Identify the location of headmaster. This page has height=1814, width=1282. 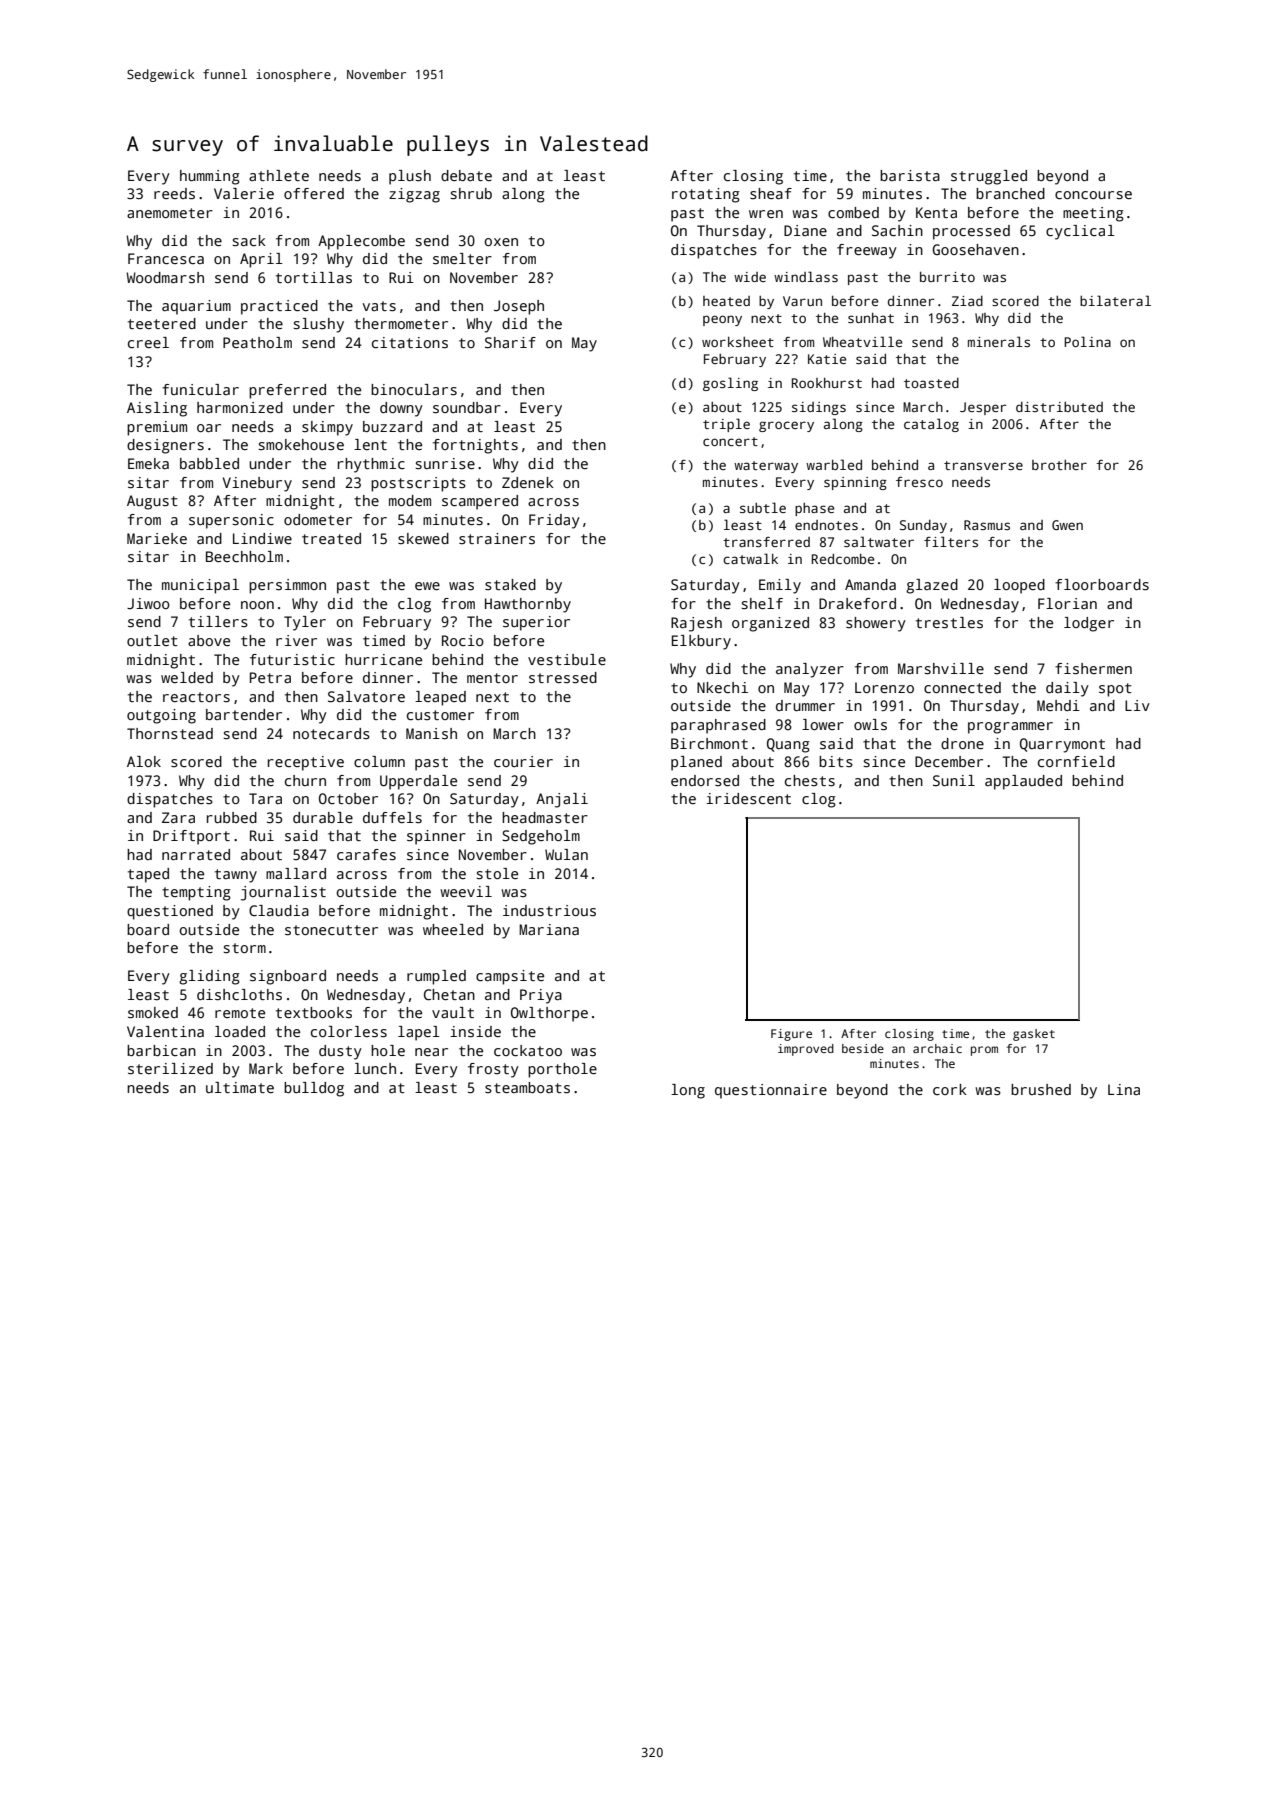
(545, 817).
